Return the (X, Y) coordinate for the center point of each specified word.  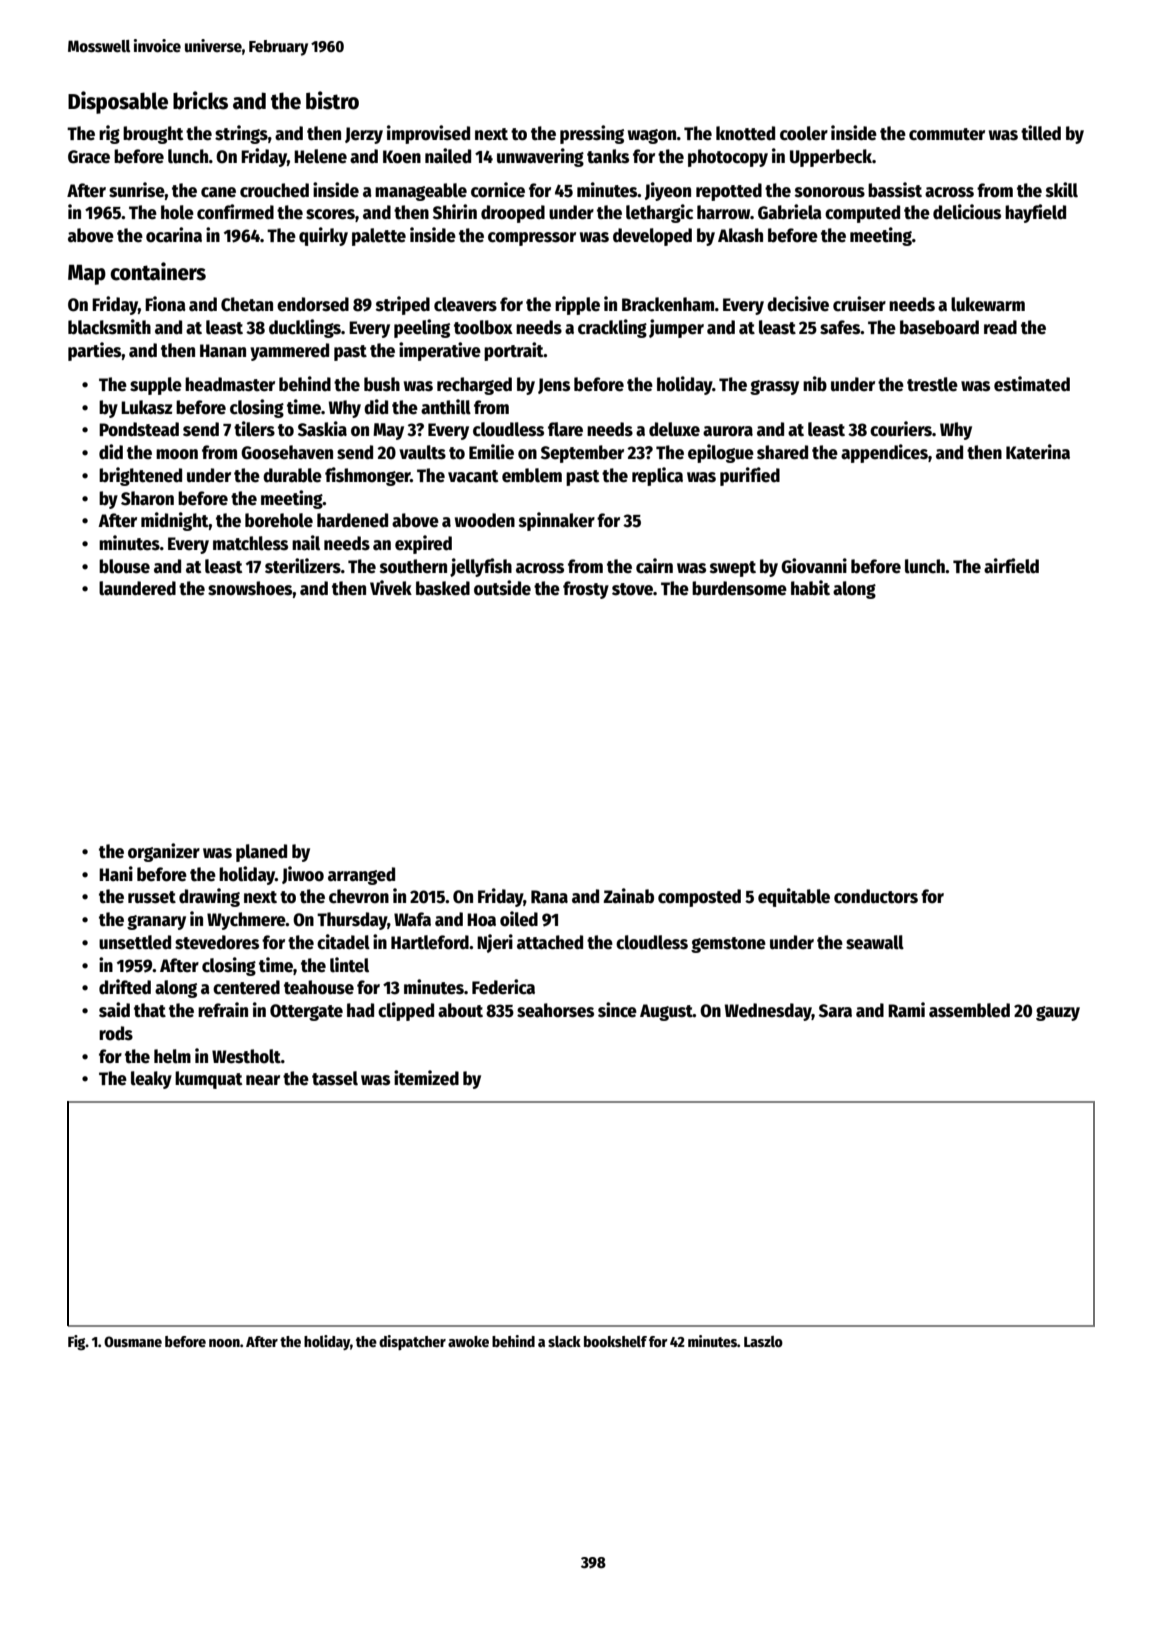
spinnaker (557, 521)
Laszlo (763, 1341)
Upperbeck (831, 158)
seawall (875, 942)
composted (699, 898)
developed (652, 237)
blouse (124, 566)
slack (564, 1341)
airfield (1011, 566)
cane (218, 192)
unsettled (135, 942)
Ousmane (133, 1341)
